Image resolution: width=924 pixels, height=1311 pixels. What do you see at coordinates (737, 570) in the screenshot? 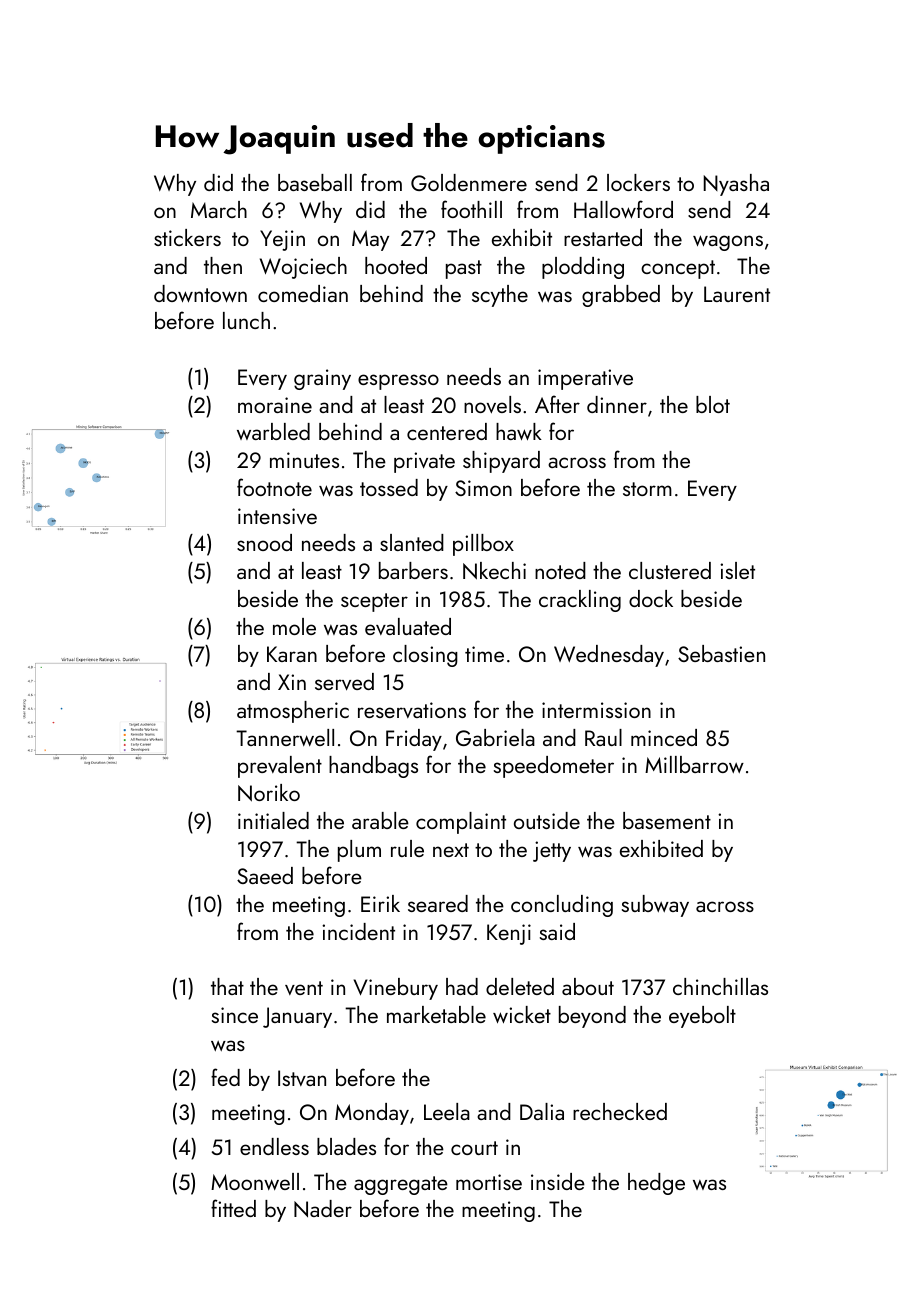
I see `islet` at bounding box center [737, 570].
